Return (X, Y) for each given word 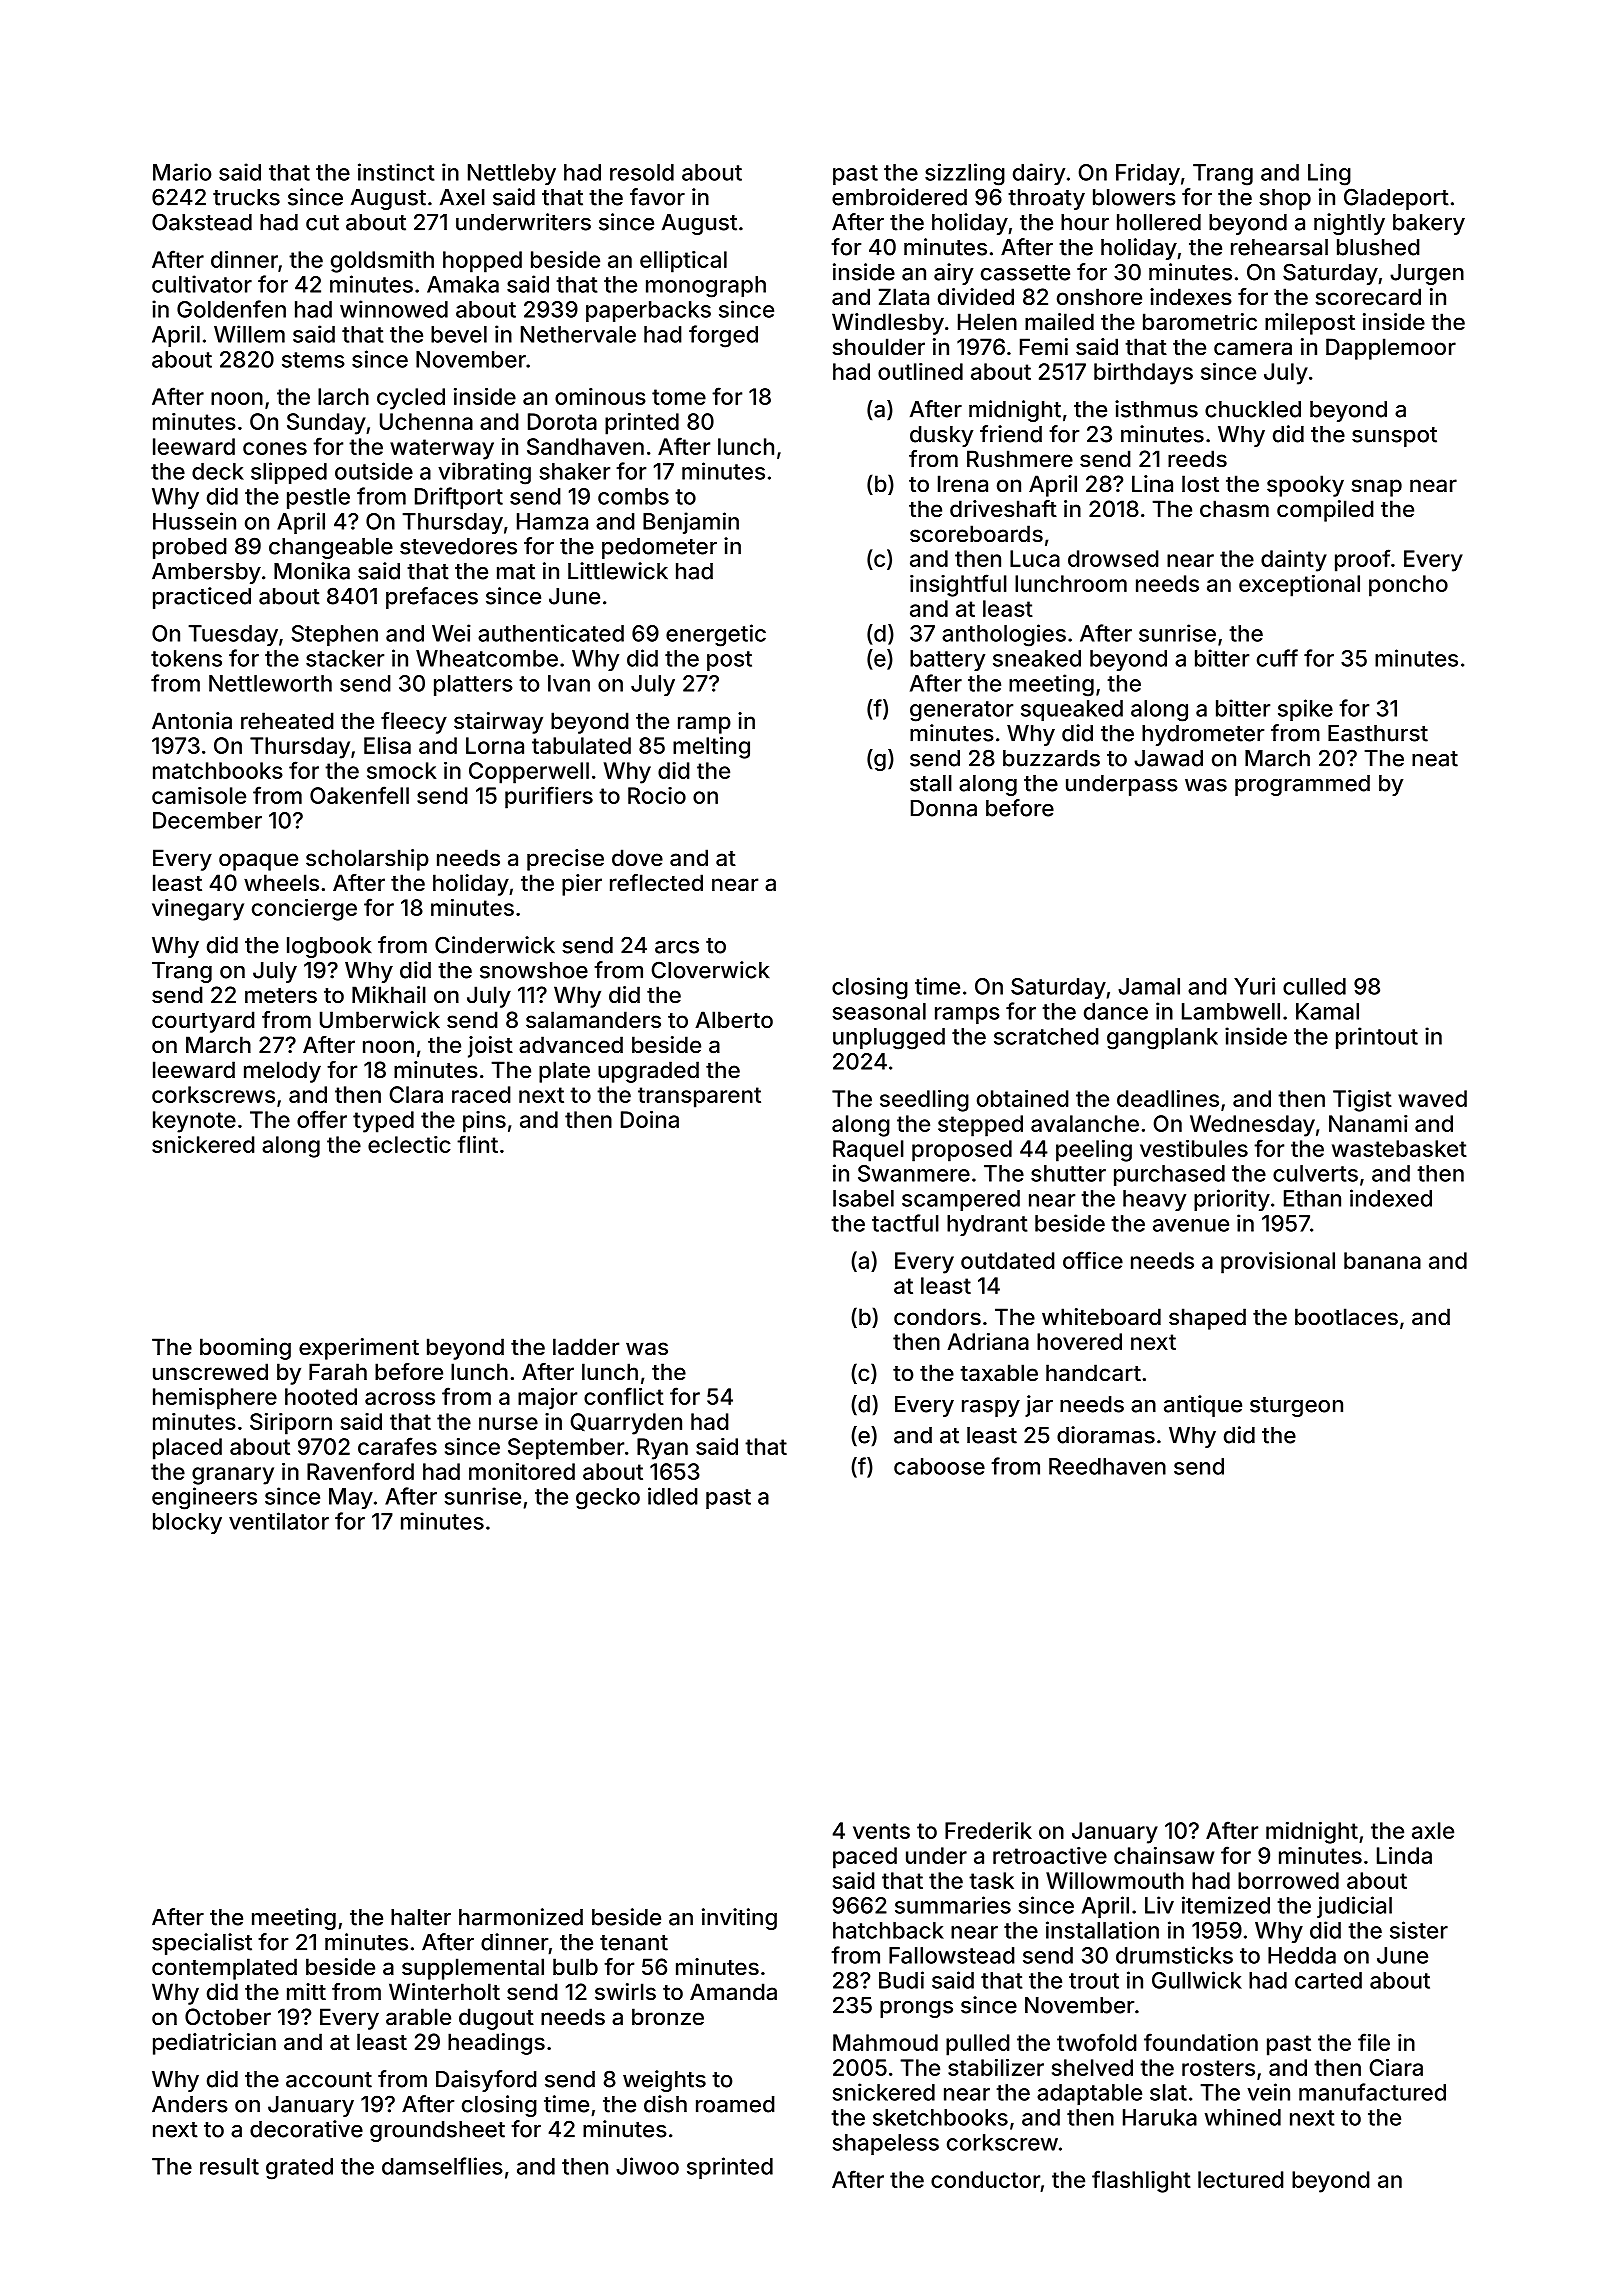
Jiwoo (647, 2166)
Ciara (1396, 2067)
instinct (396, 172)
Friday (1148, 174)
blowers (1134, 197)
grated (299, 2169)
